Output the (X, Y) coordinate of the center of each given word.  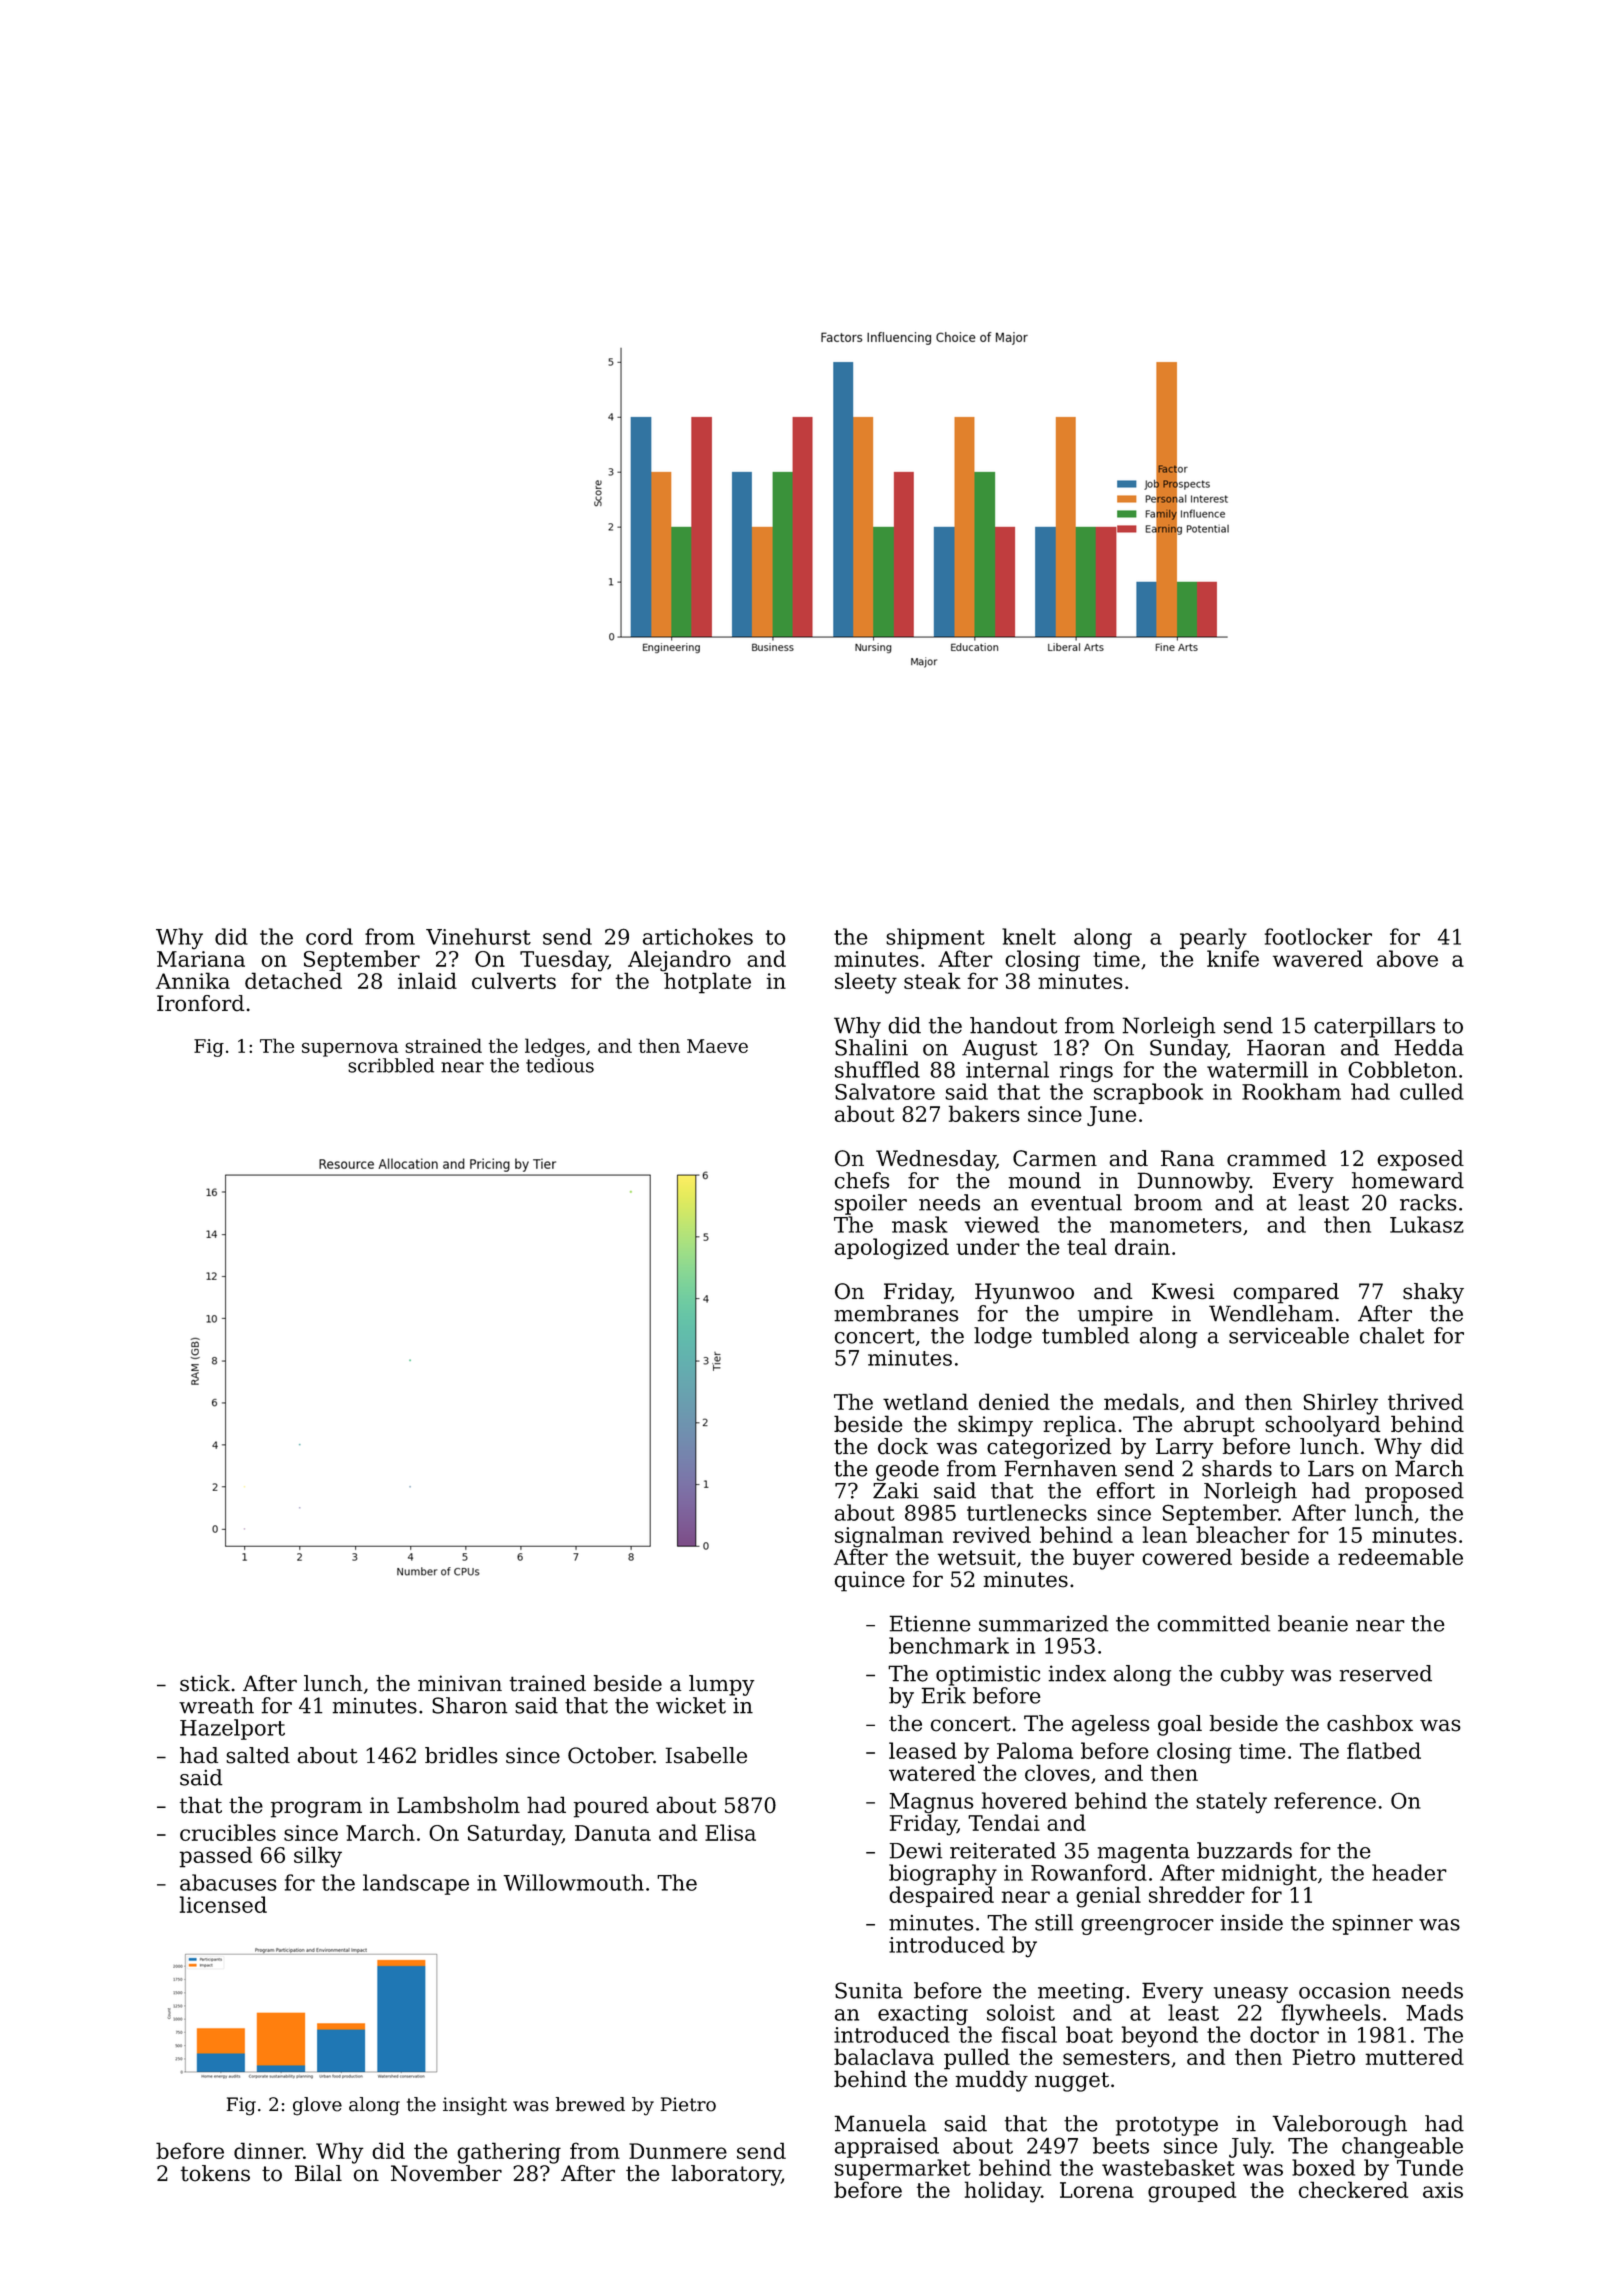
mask (920, 1224)
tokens (215, 2173)
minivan (460, 1683)
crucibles (228, 1832)
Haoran (1286, 1047)
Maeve (717, 1046)
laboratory (726, 2175)
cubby (1252, 1675)
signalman (889, 1537)
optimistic (988, 1675)
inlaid (427, 980)
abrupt (1219, 1426)
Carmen (1055, 1158)
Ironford (201, 1003)
